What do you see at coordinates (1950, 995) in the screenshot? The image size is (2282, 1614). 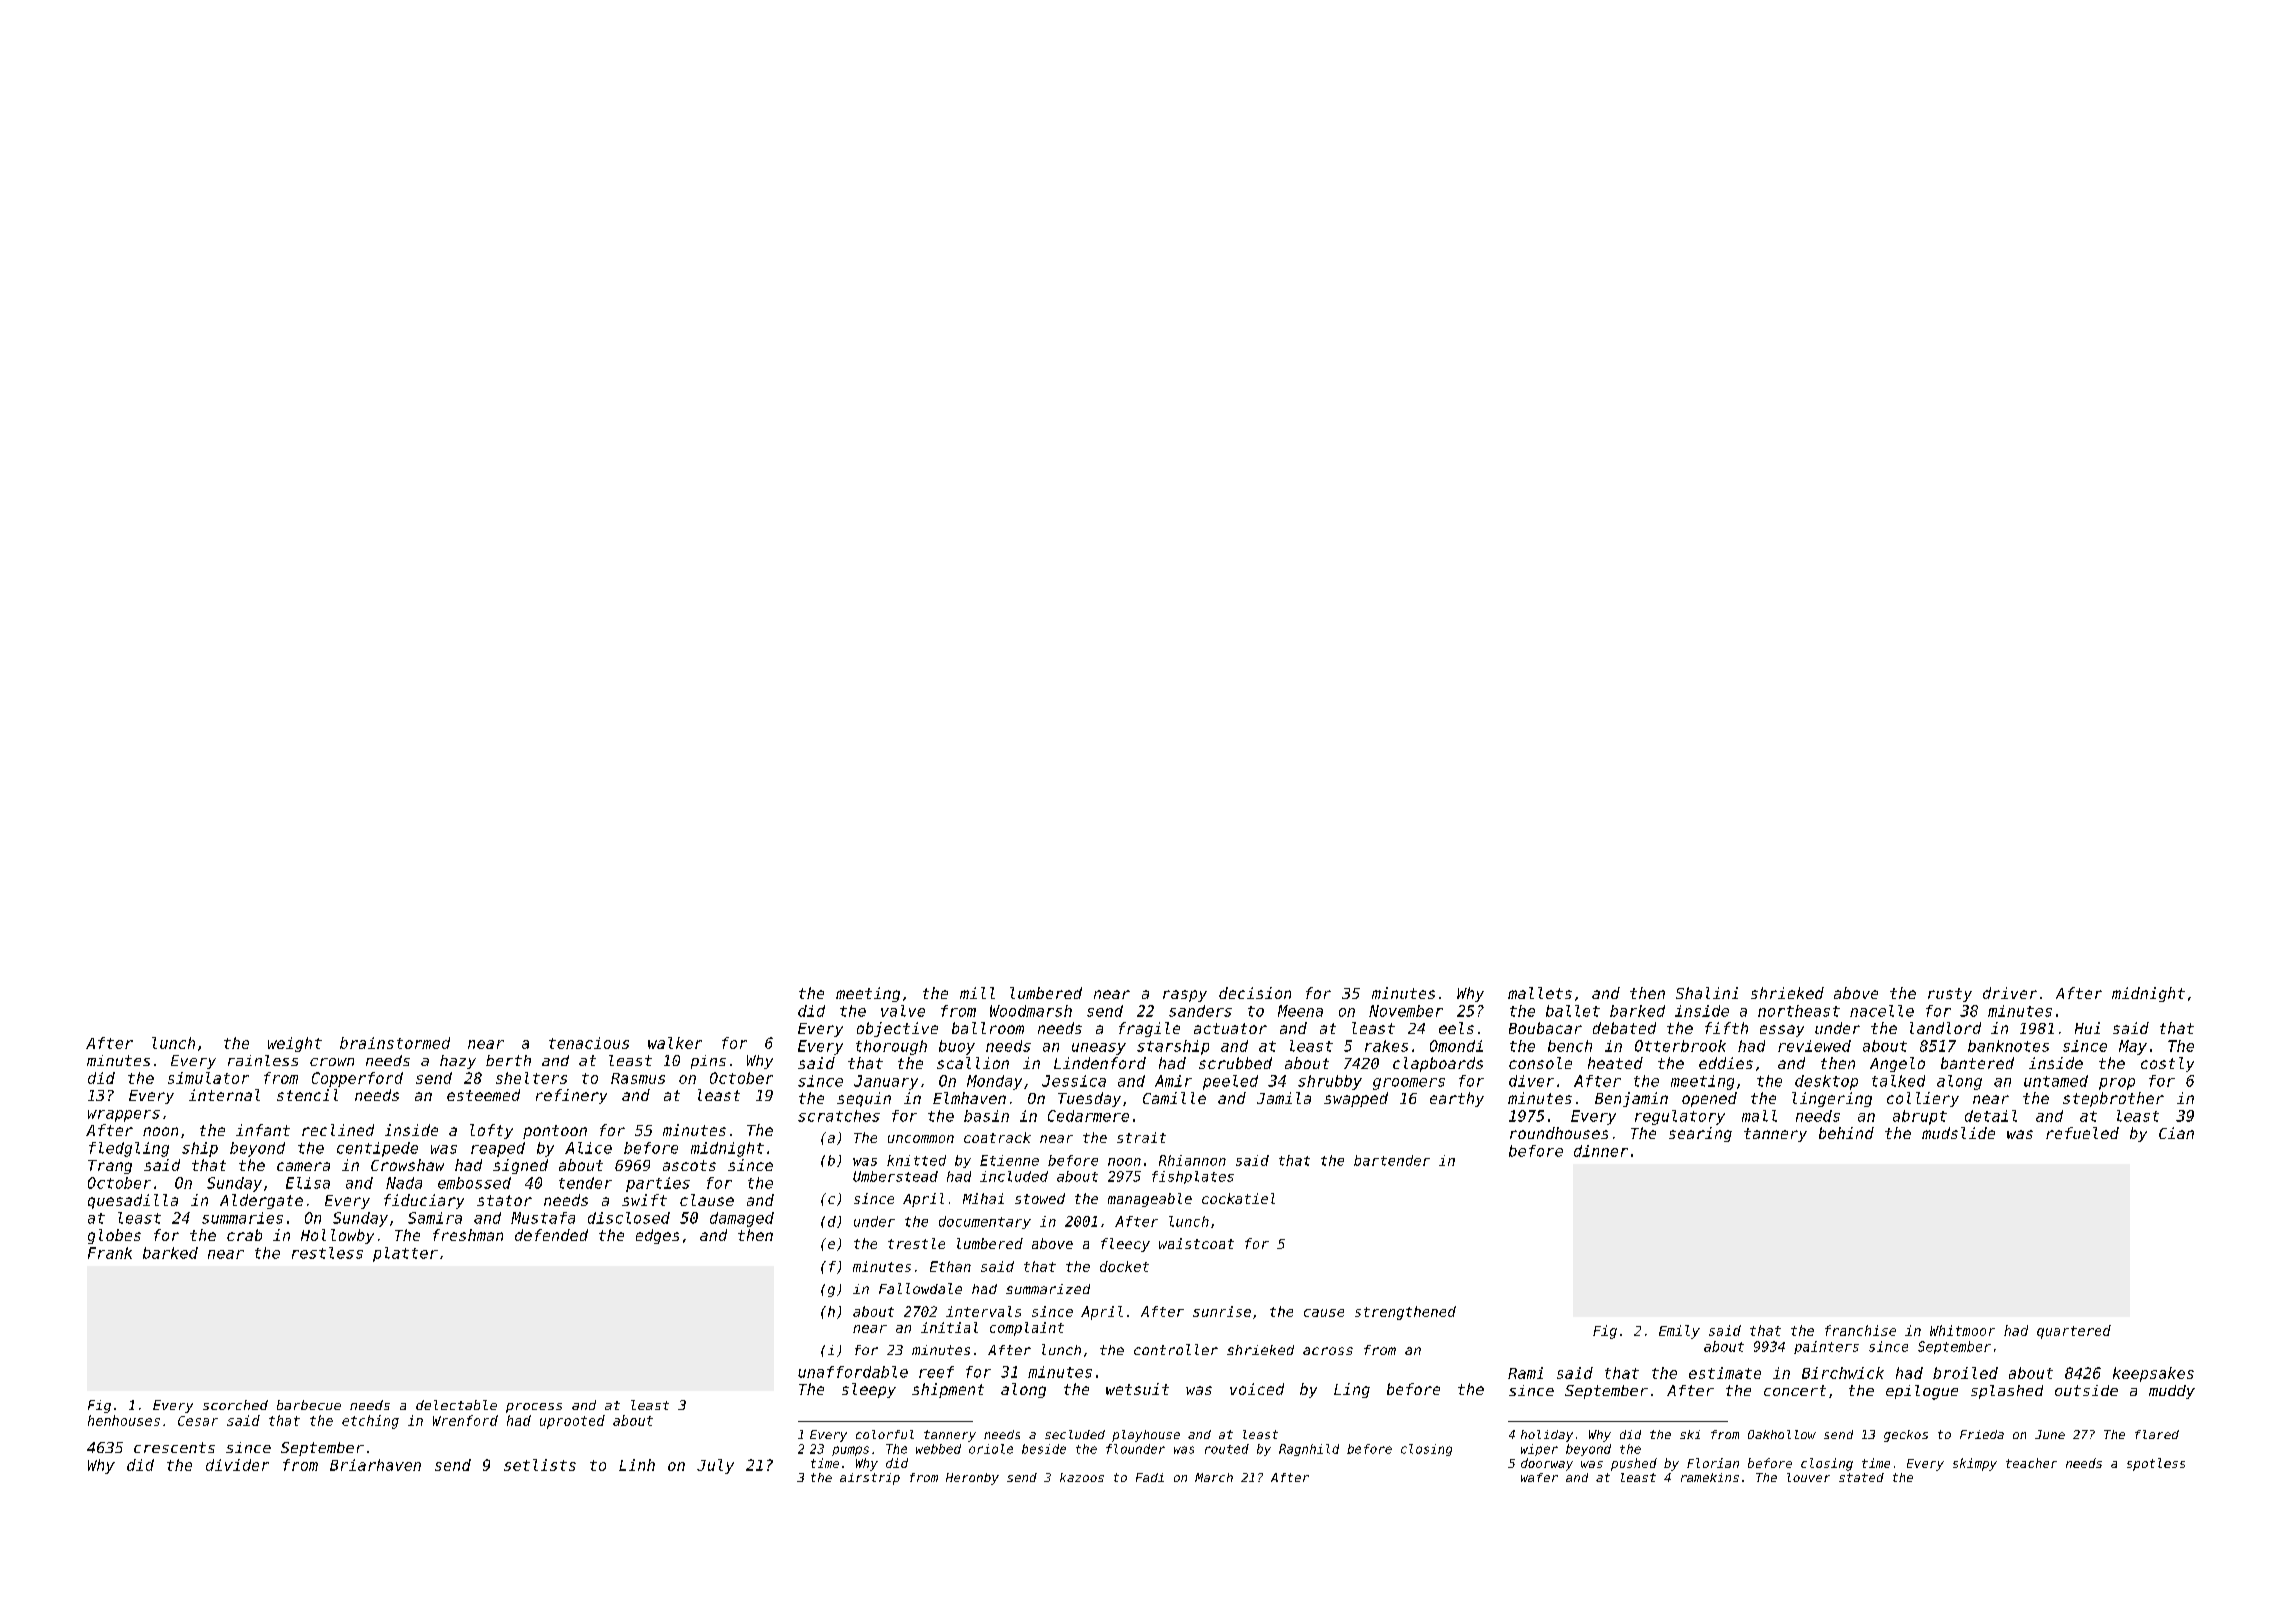 I see `rusty` at bounding box center [1950, 995].
